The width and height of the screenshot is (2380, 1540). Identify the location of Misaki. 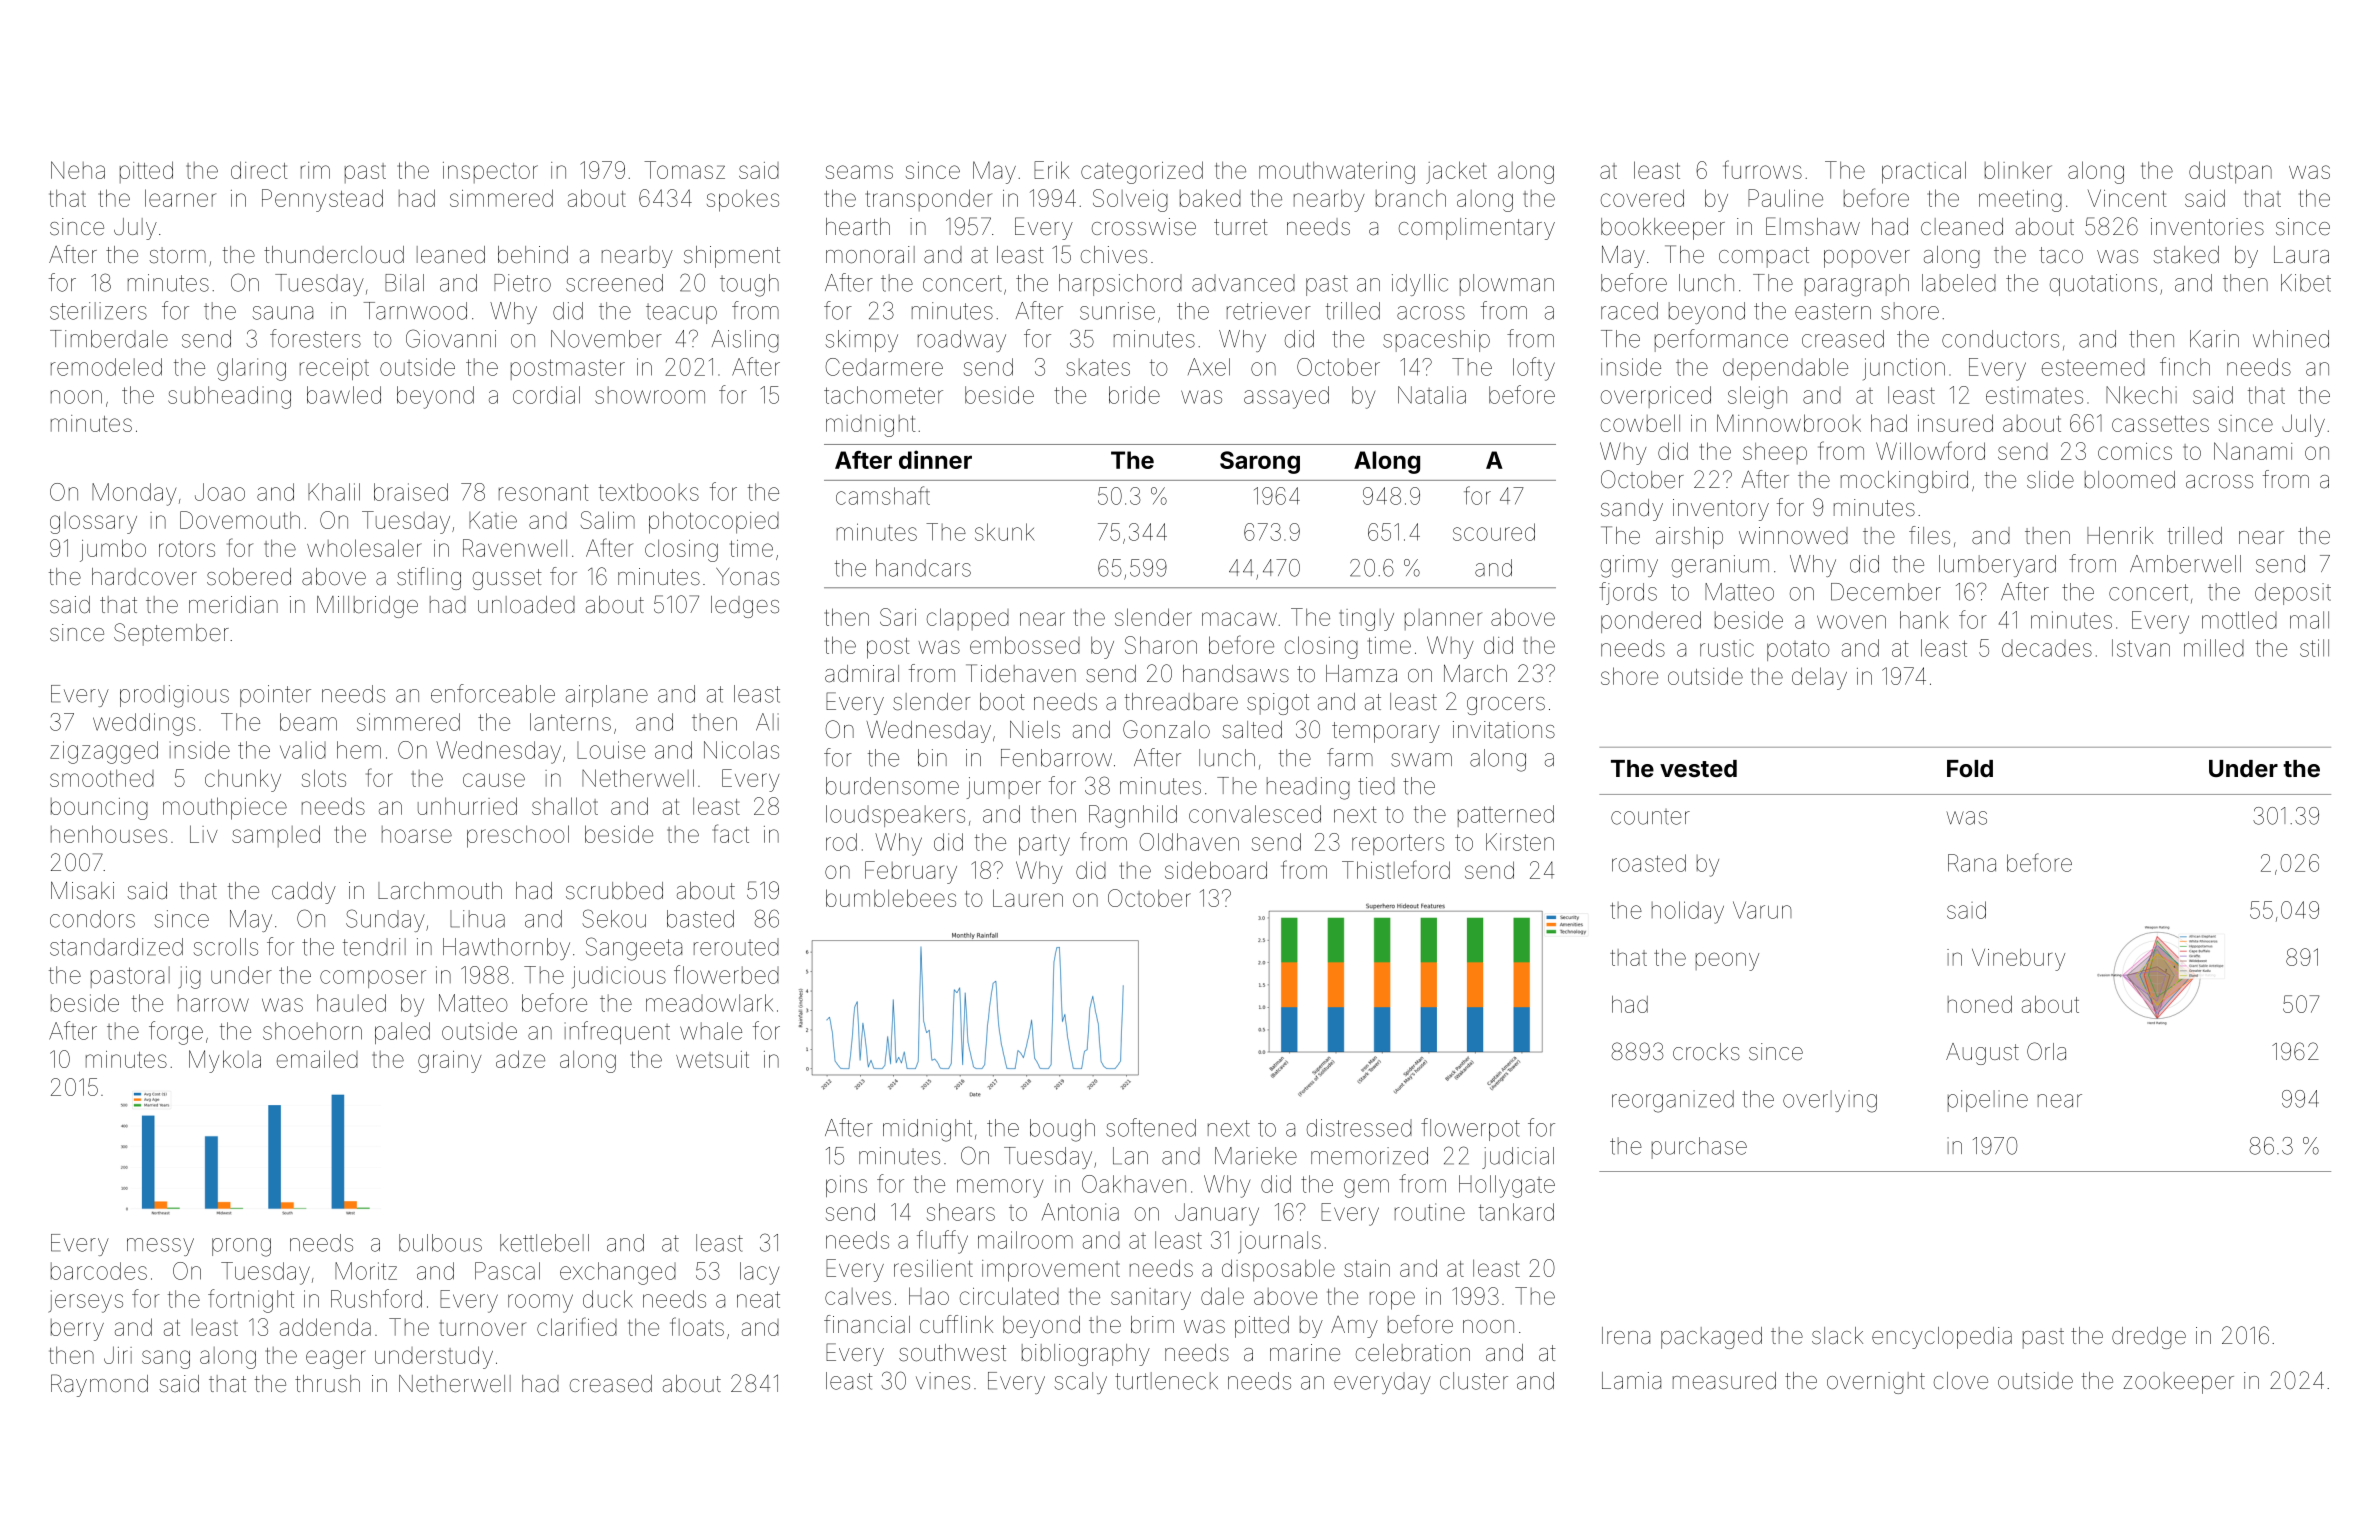
(82, 890).
